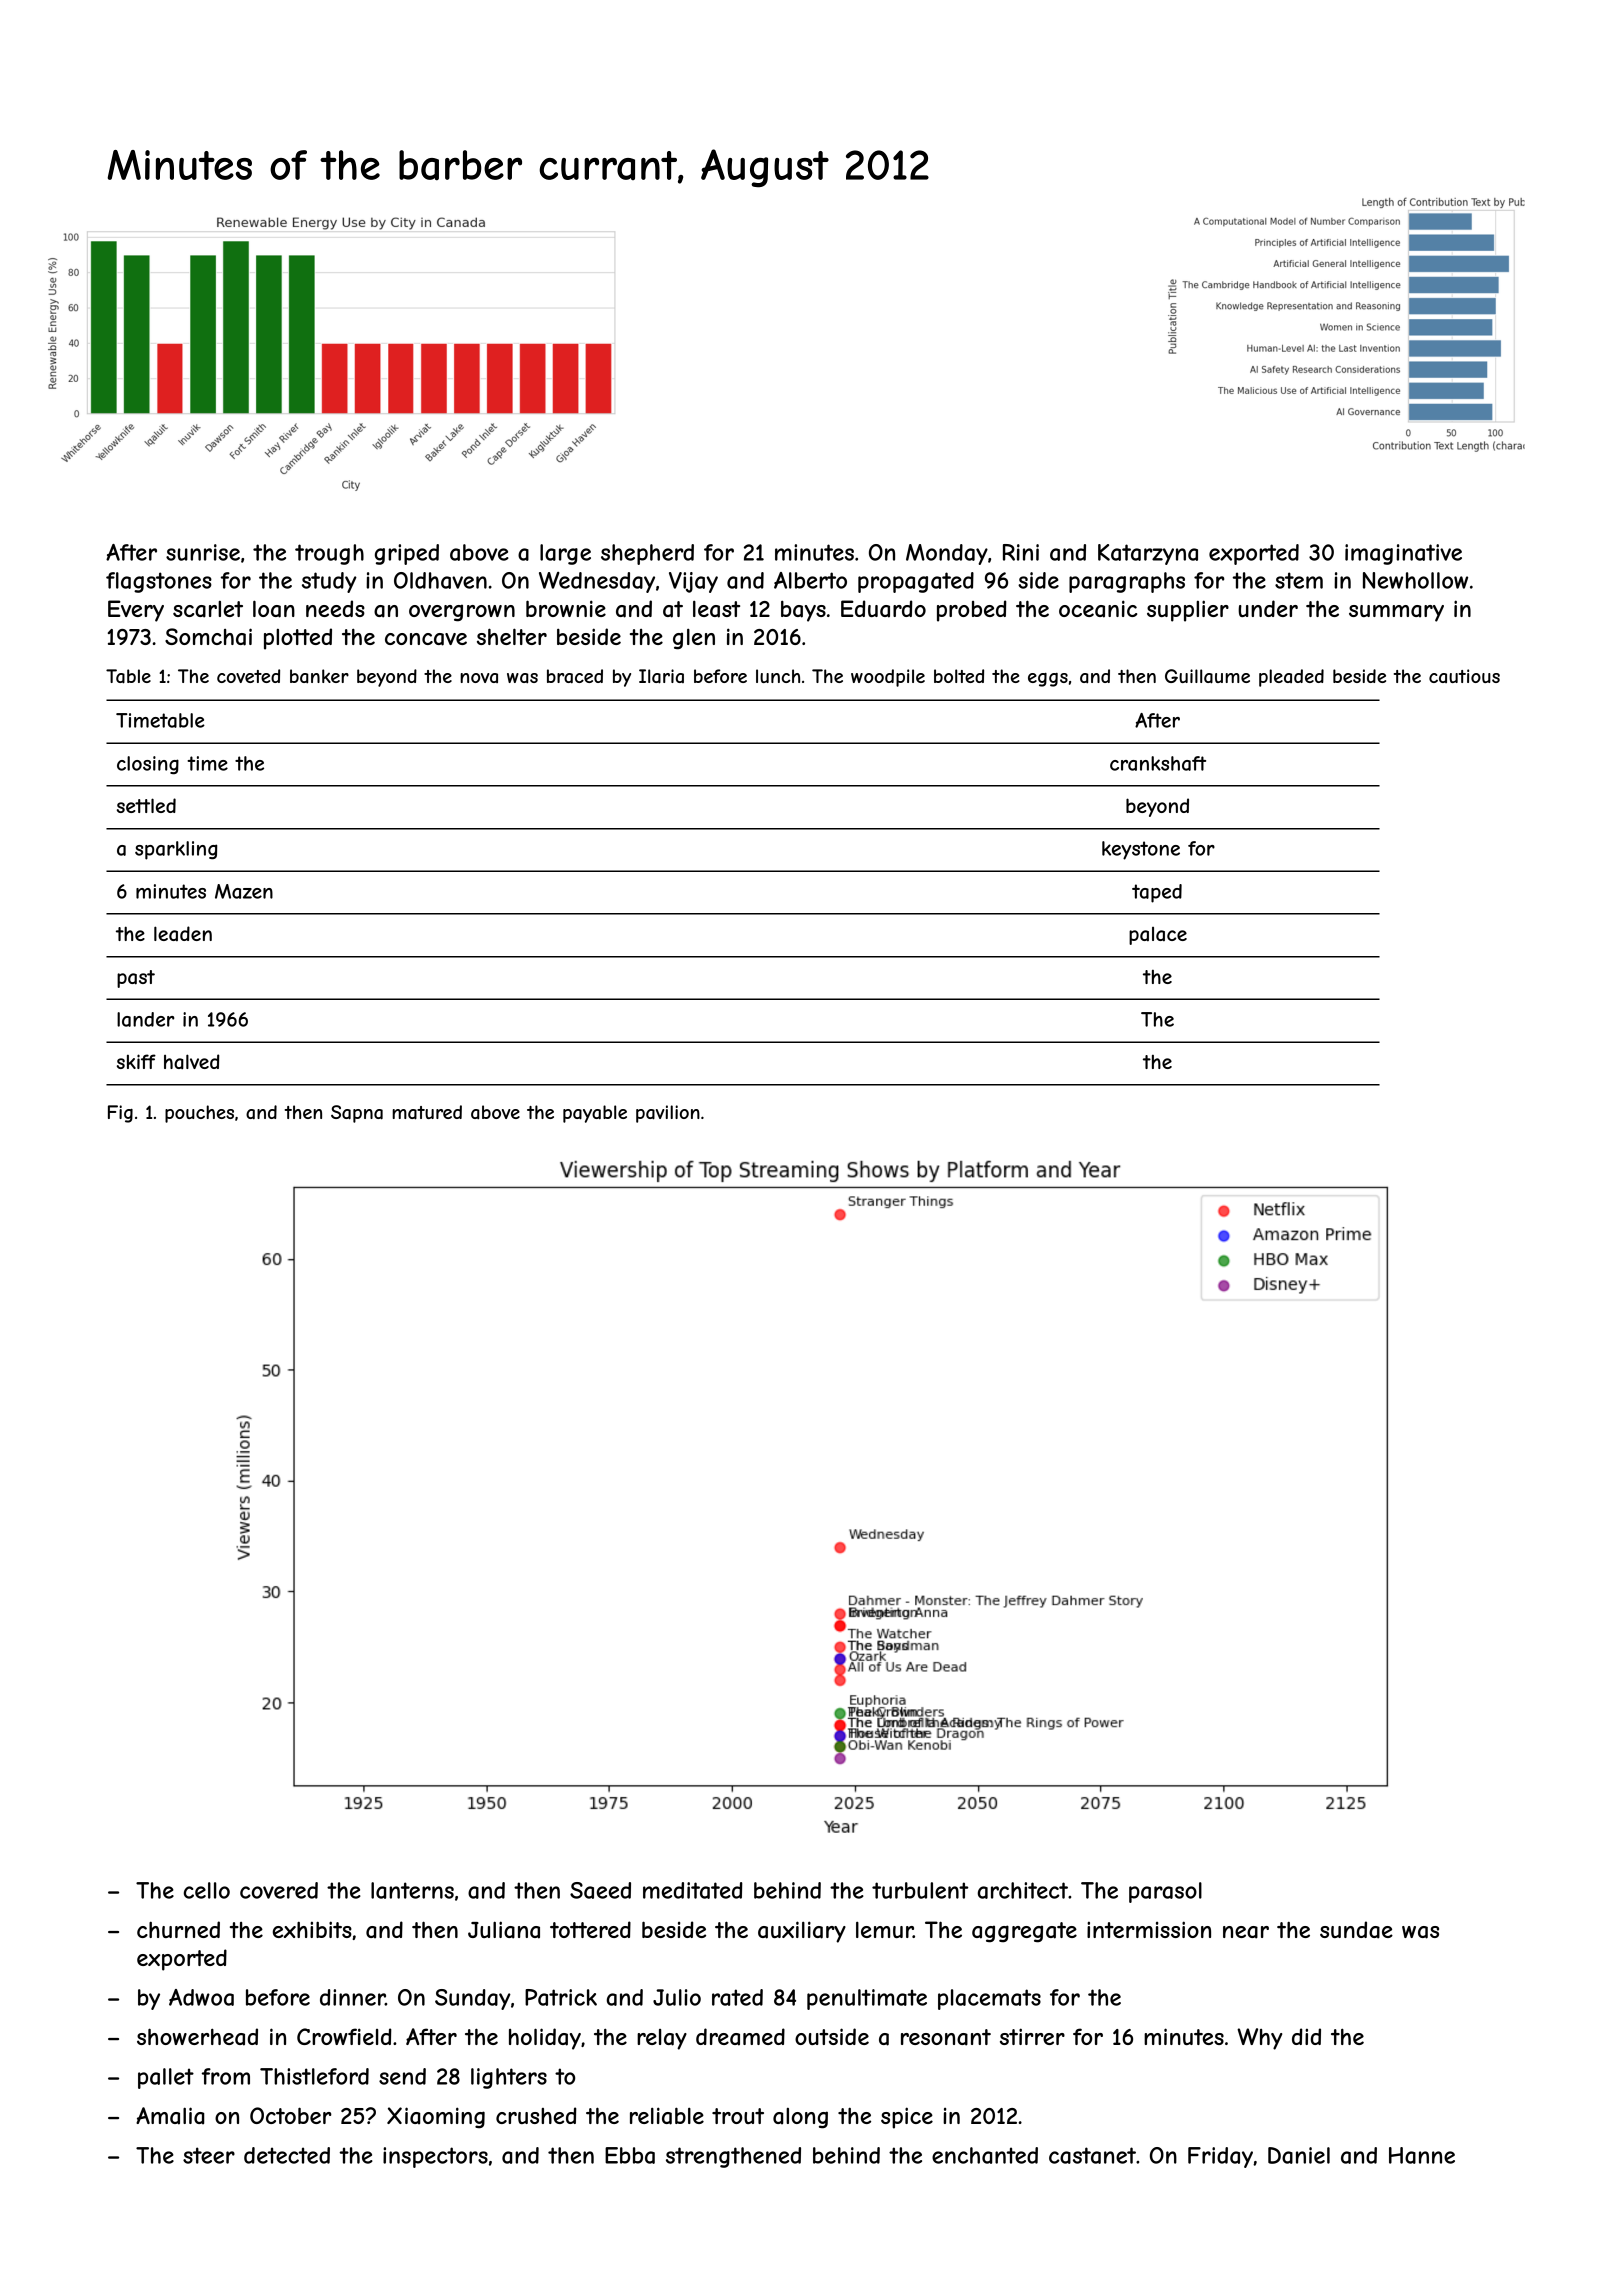 This image has height=2292, width=1620. I want to click on trough, so click(329, 554).
